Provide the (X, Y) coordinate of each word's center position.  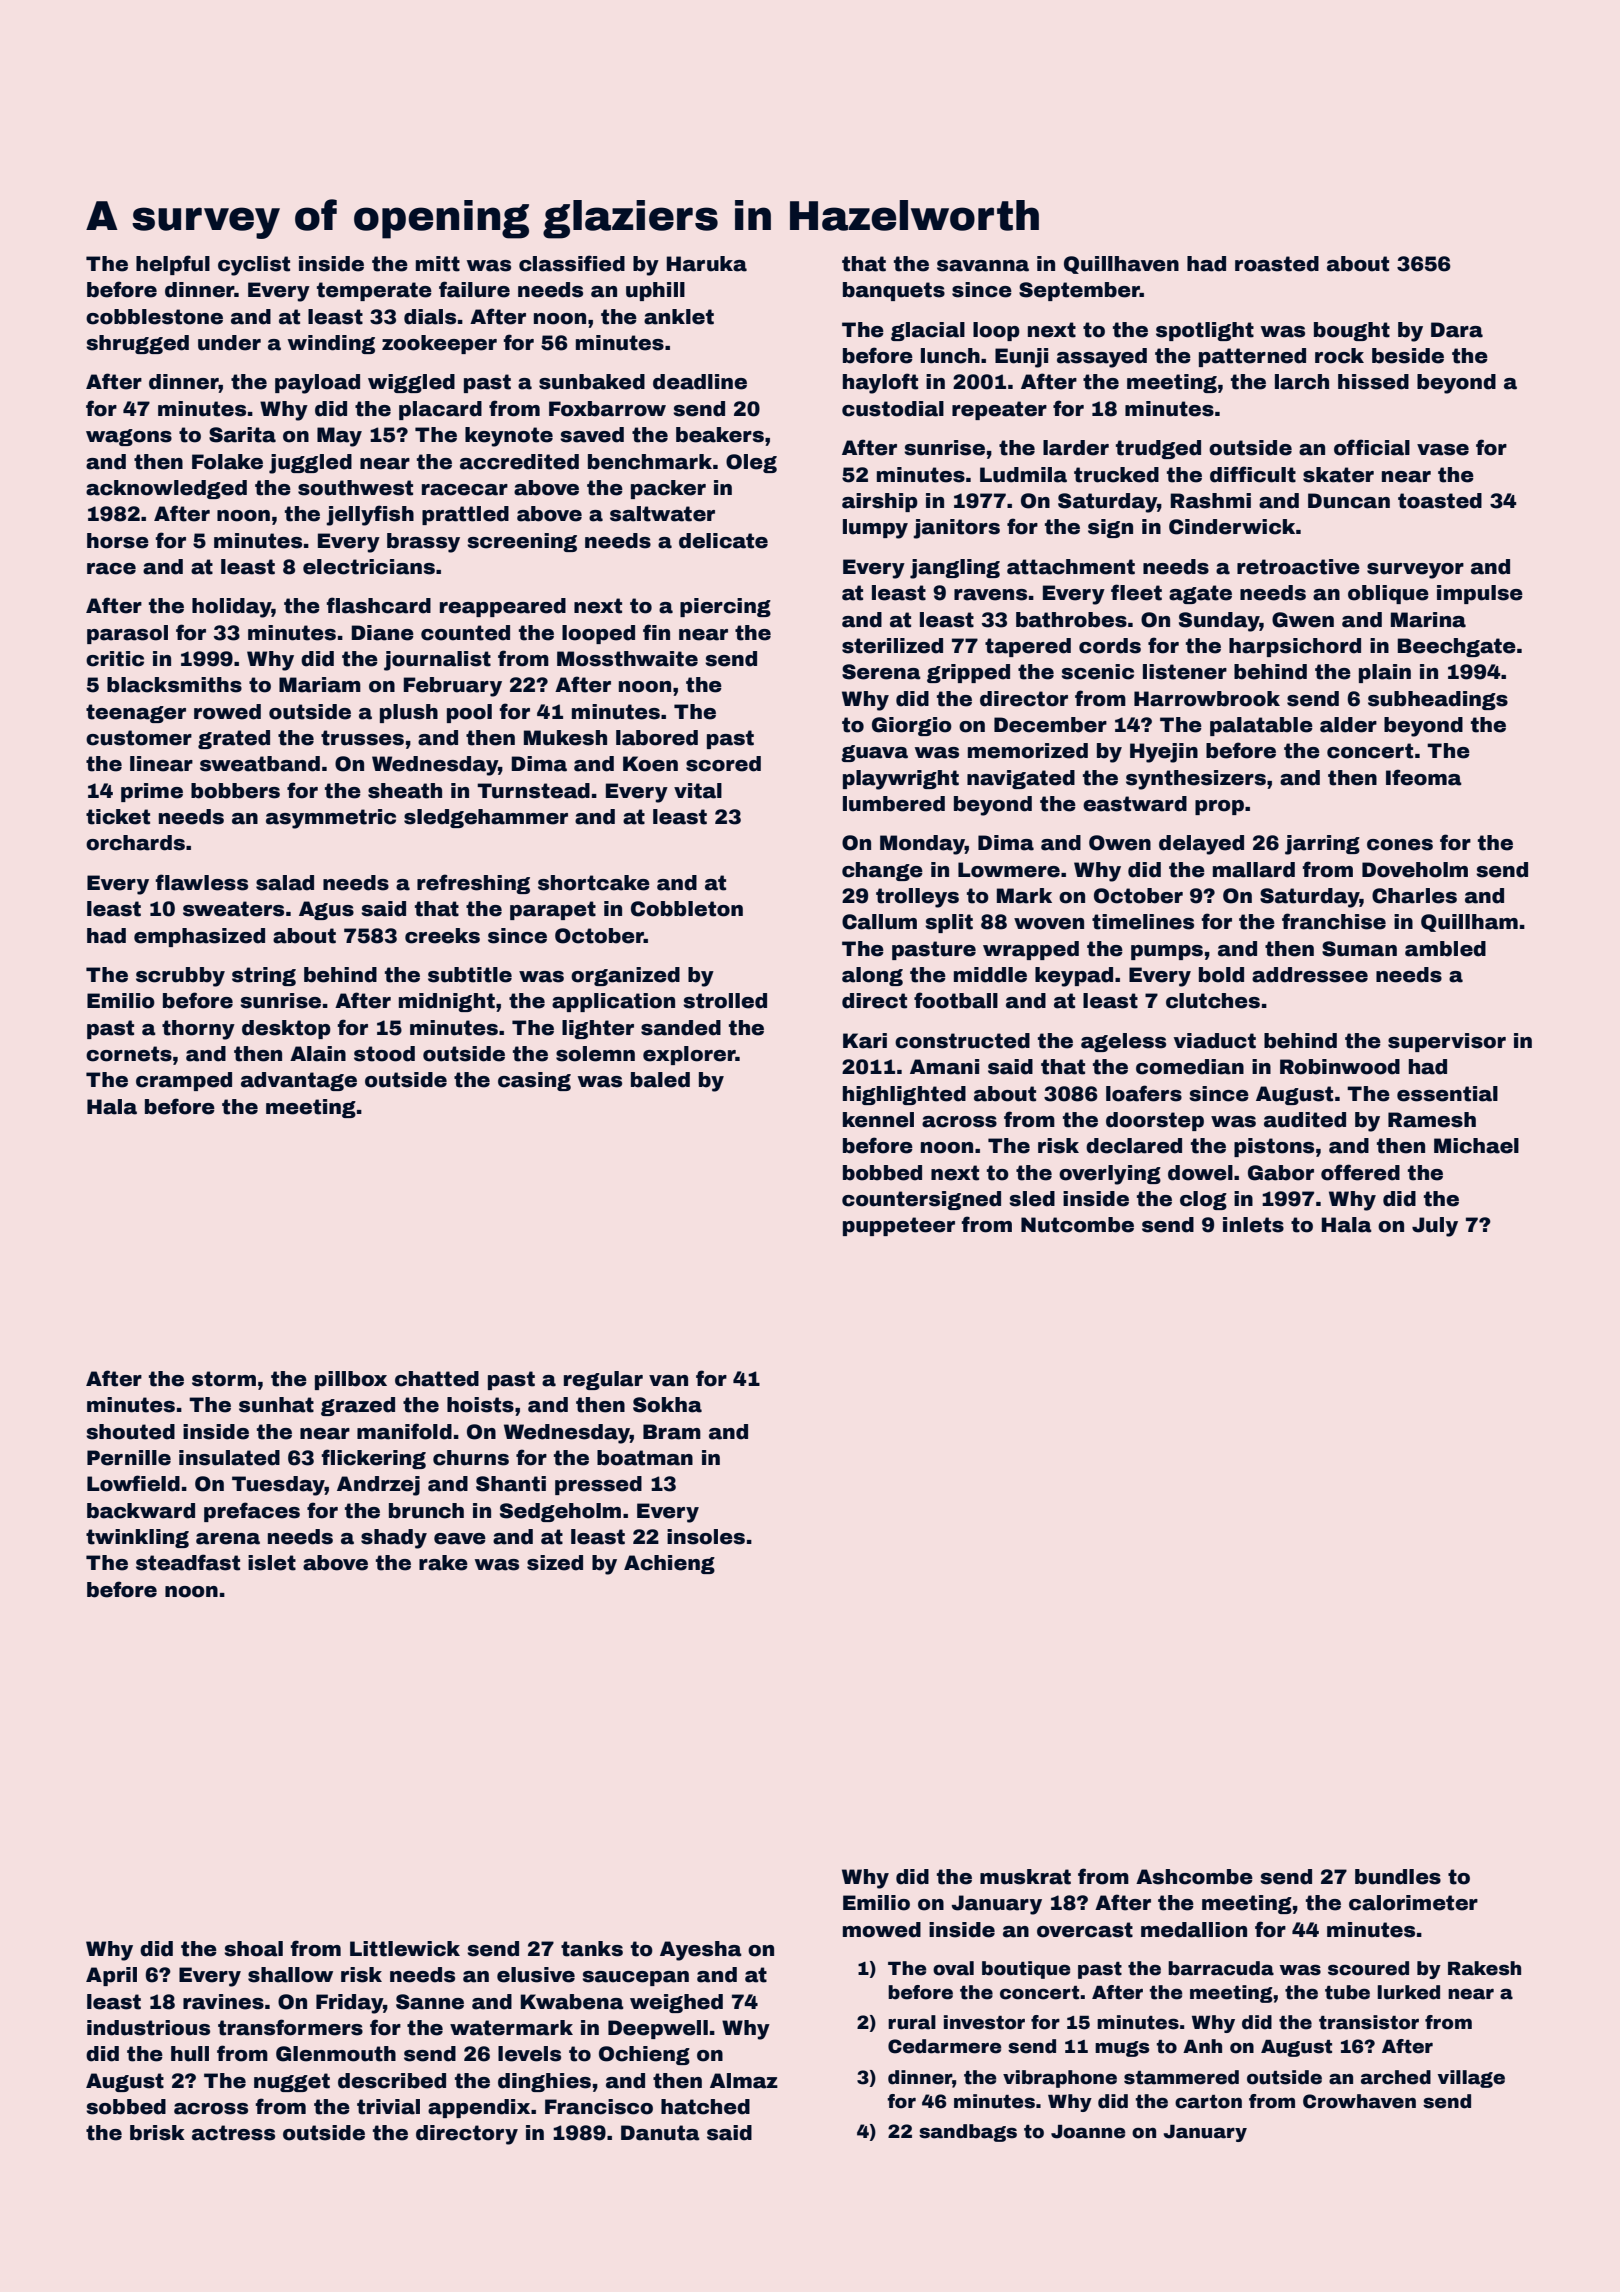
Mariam (320, 685)
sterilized (892, 646)
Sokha (667, 1405)
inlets (1253, 1225)
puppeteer (899, 1226)
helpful (173, 265)
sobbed (126, 2107)
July (1435, 1227)
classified (572, 263)
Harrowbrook (1207, 699)
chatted (437, 1379)
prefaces (252, 1512)
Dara (1457, 330)
